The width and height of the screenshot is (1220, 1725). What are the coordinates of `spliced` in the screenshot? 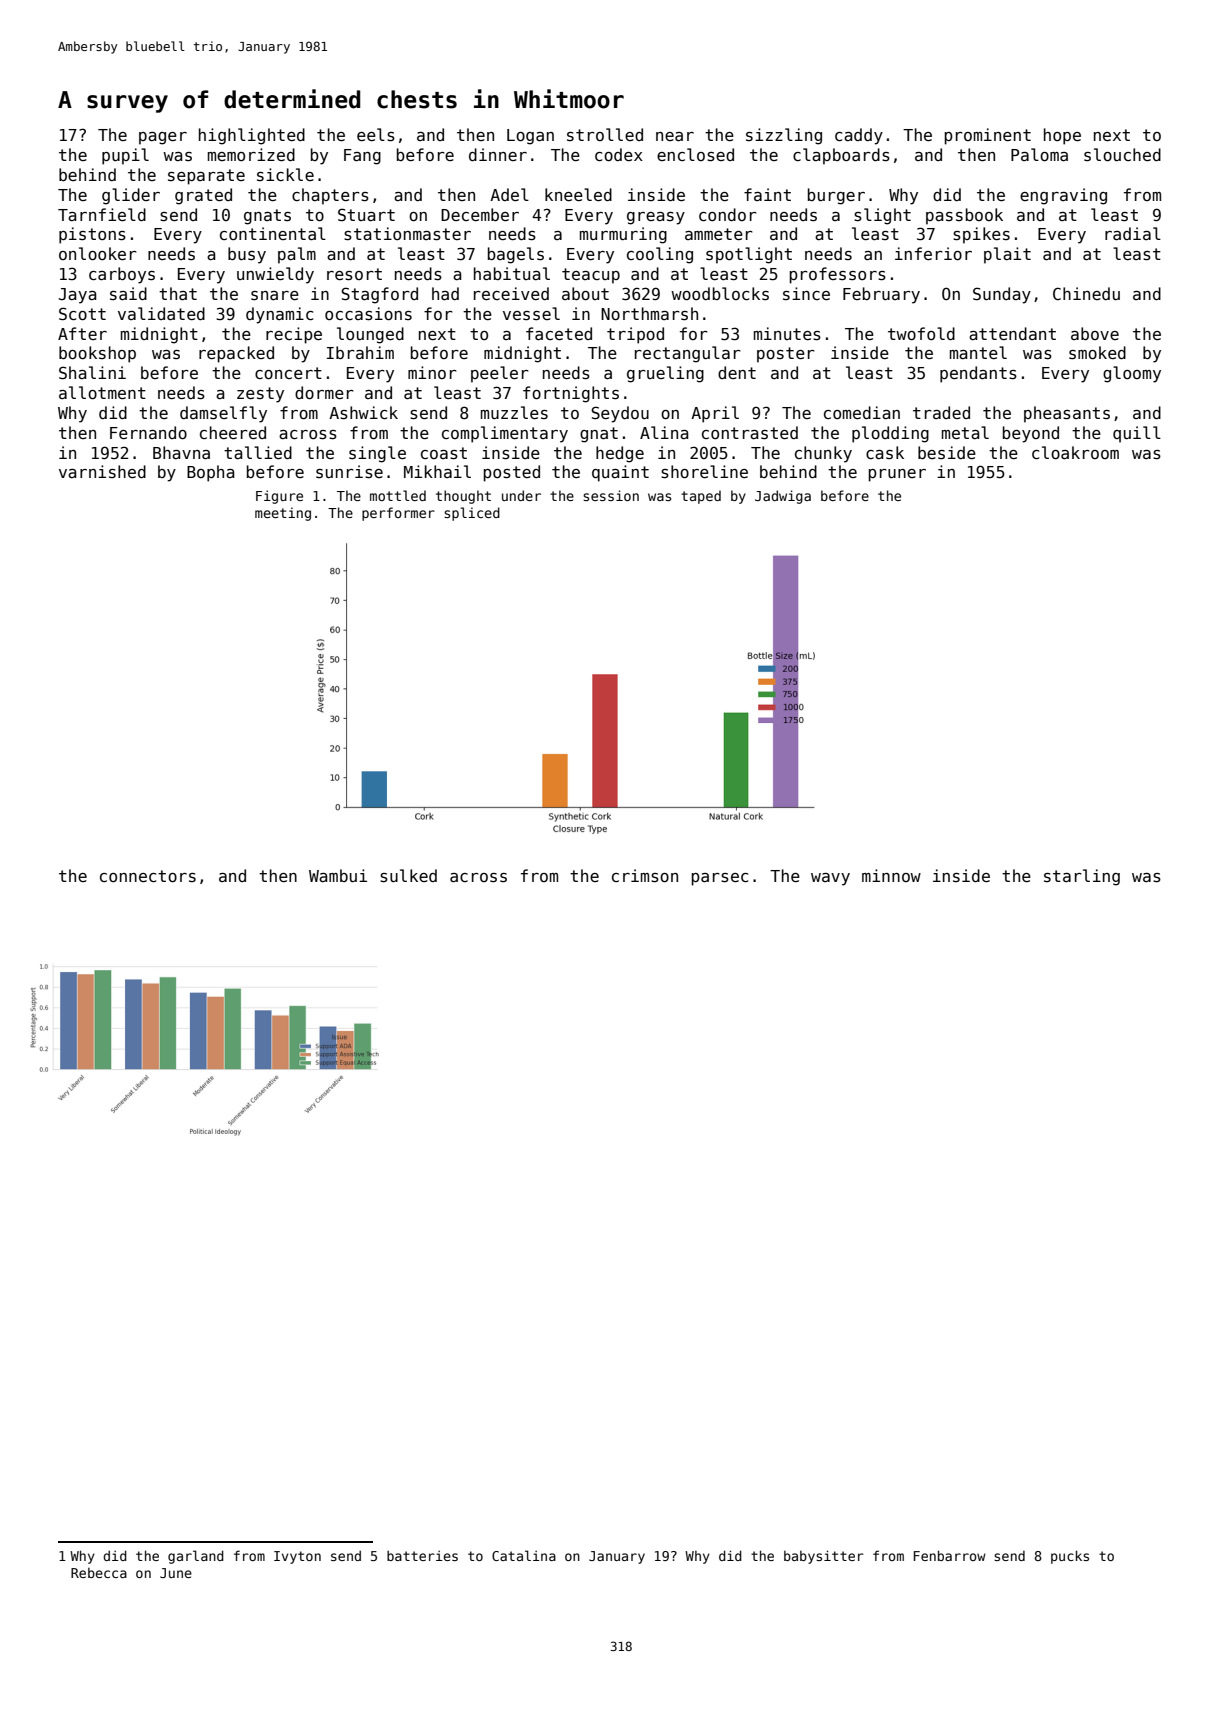 It's located at (472, 514).
